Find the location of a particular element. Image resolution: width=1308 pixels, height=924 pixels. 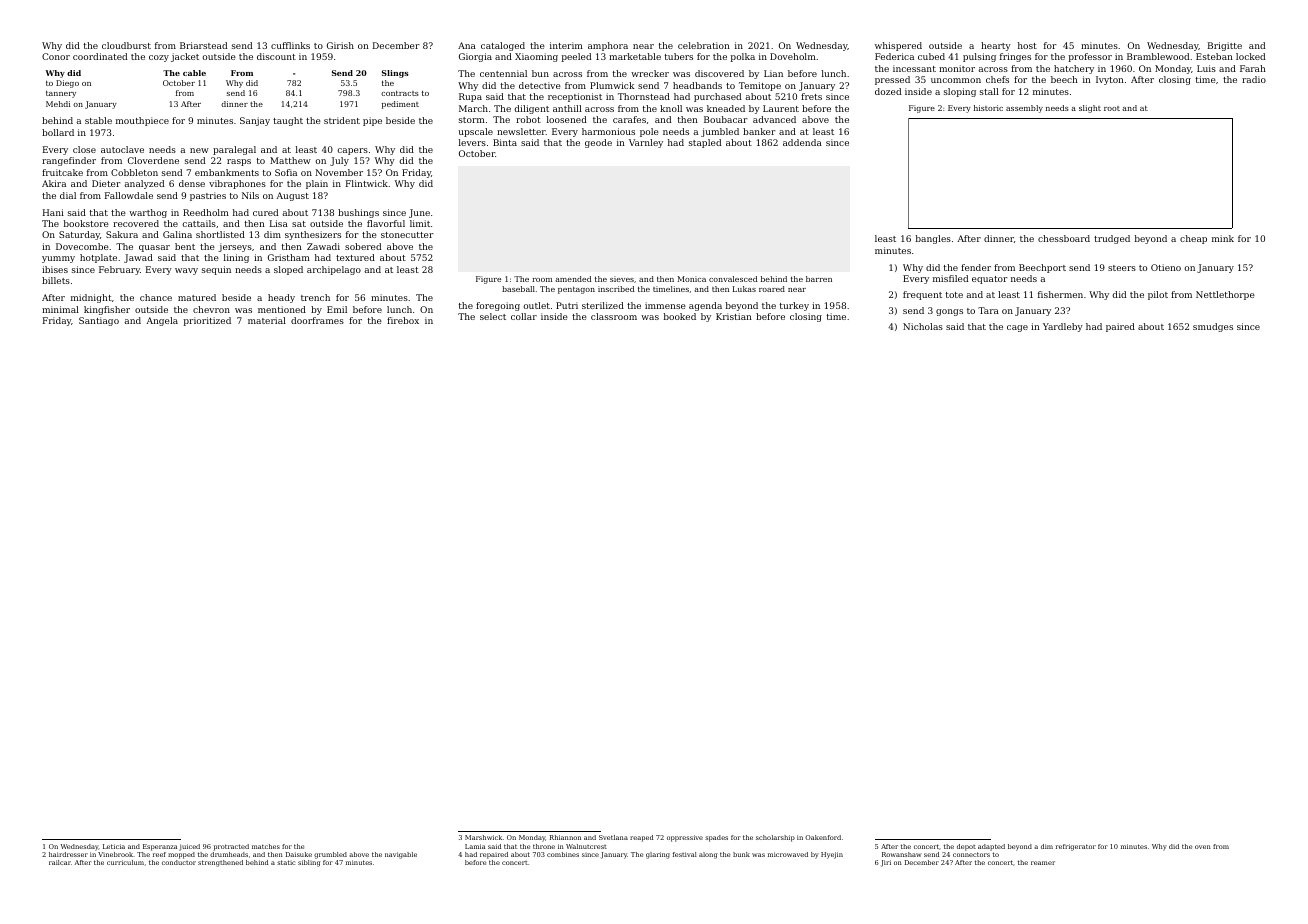

chessboard is located at coordinates (1064, 238).
